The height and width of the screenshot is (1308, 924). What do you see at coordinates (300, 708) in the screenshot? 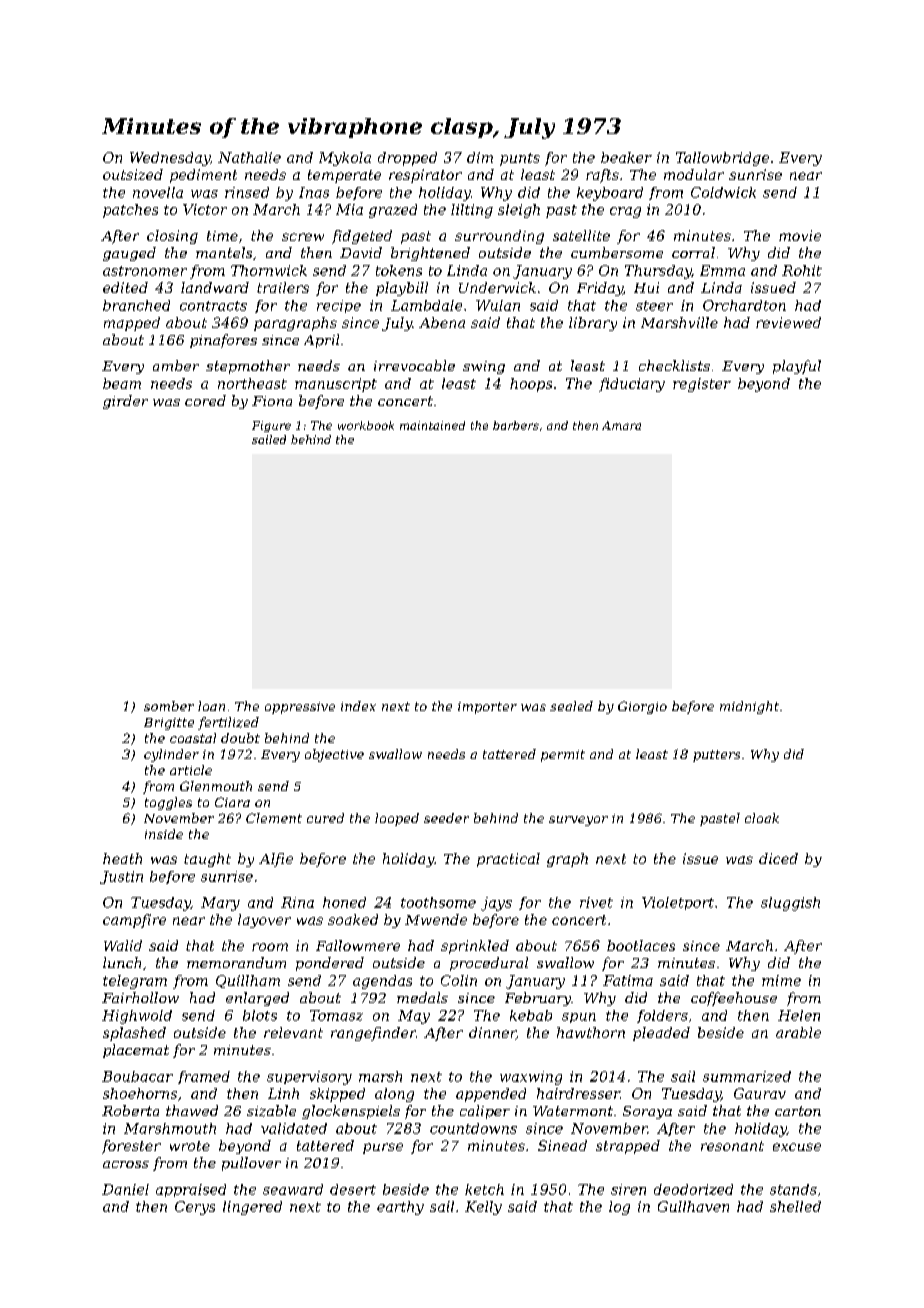
I see `oppressive` at bounding box center [300, 708].
